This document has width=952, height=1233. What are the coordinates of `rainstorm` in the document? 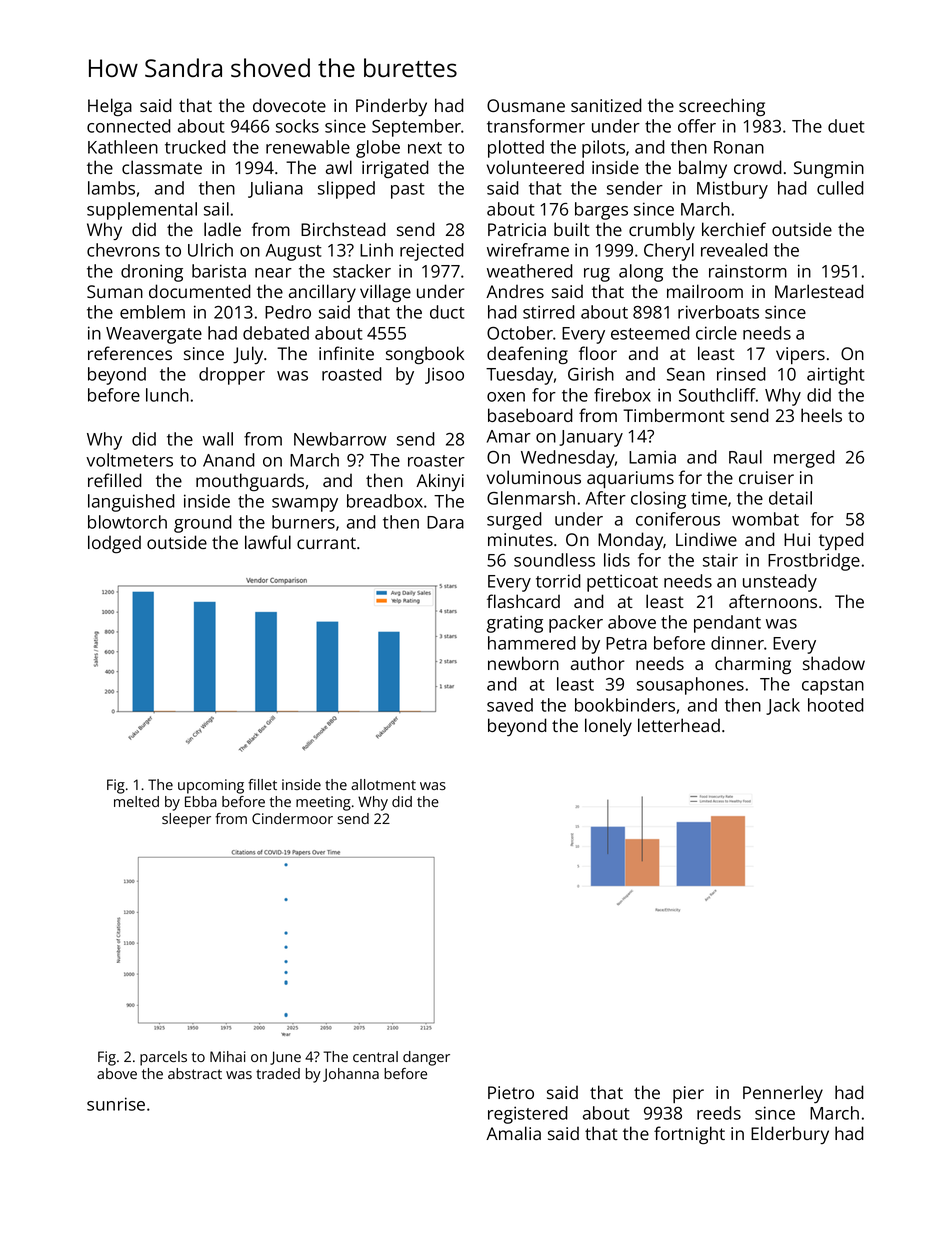 It's located at (748, 271).
